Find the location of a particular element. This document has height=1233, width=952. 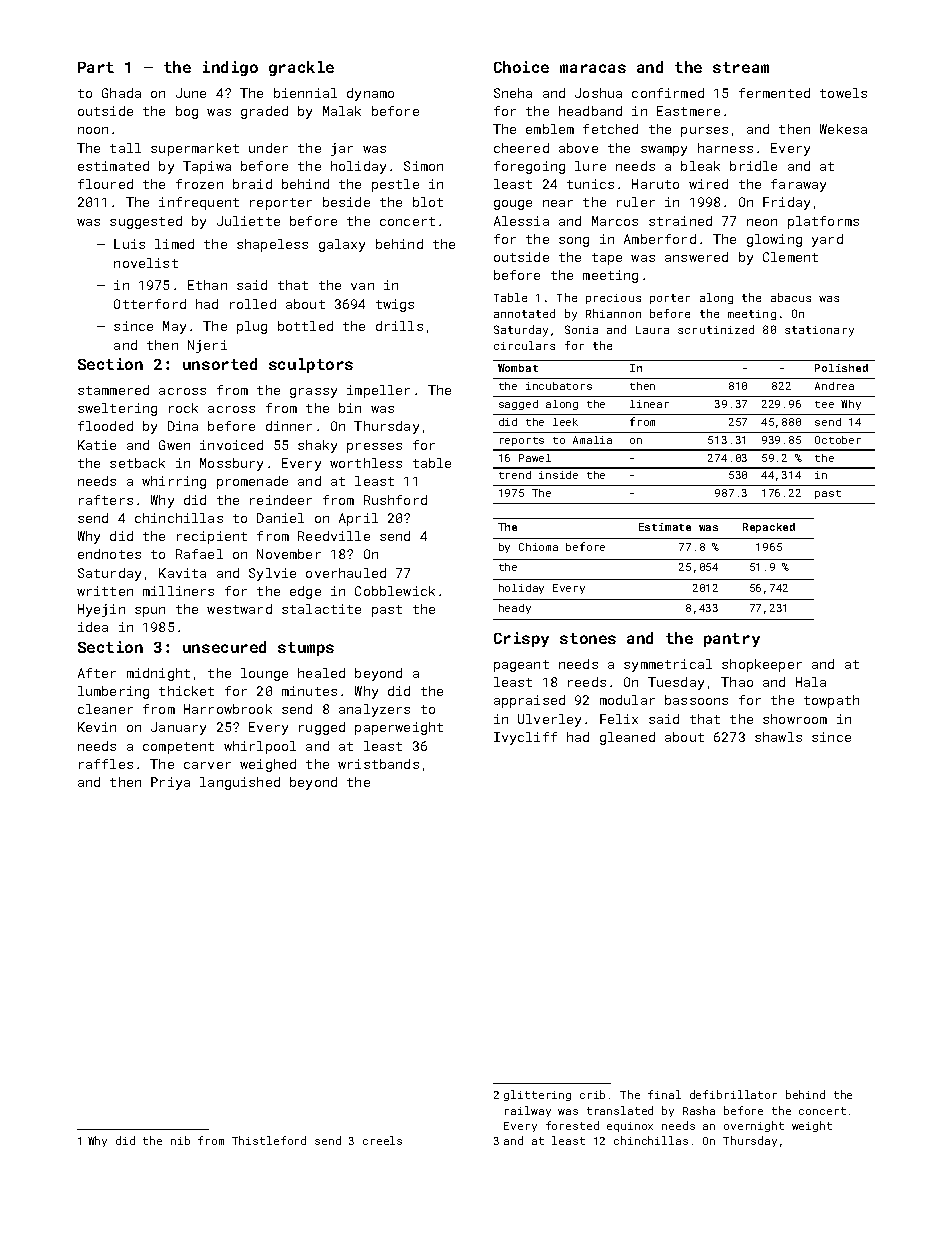

maracas is located at coordinates (593, 68).
